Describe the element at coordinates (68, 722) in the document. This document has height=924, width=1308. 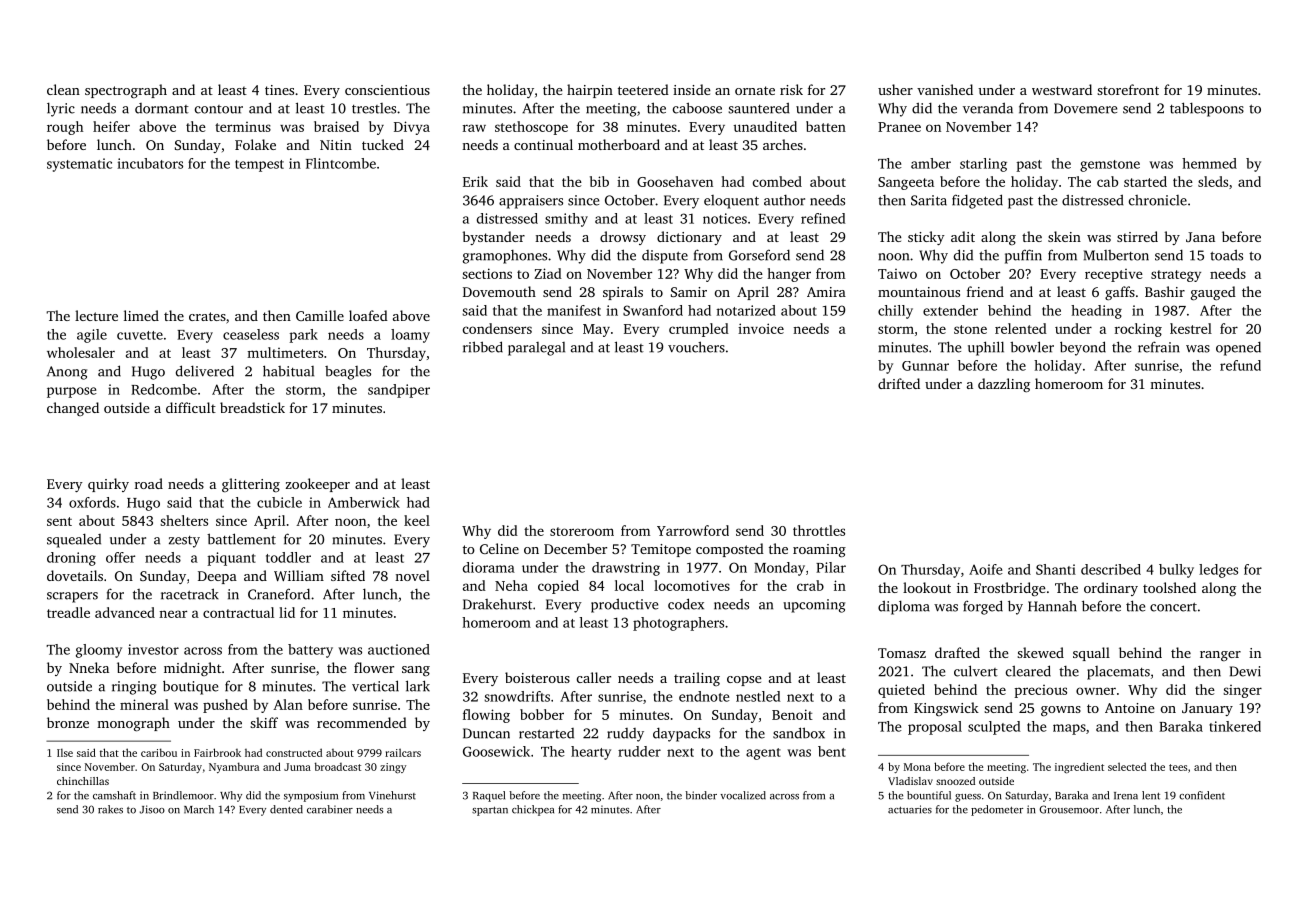
I see `bronze` at that location.
